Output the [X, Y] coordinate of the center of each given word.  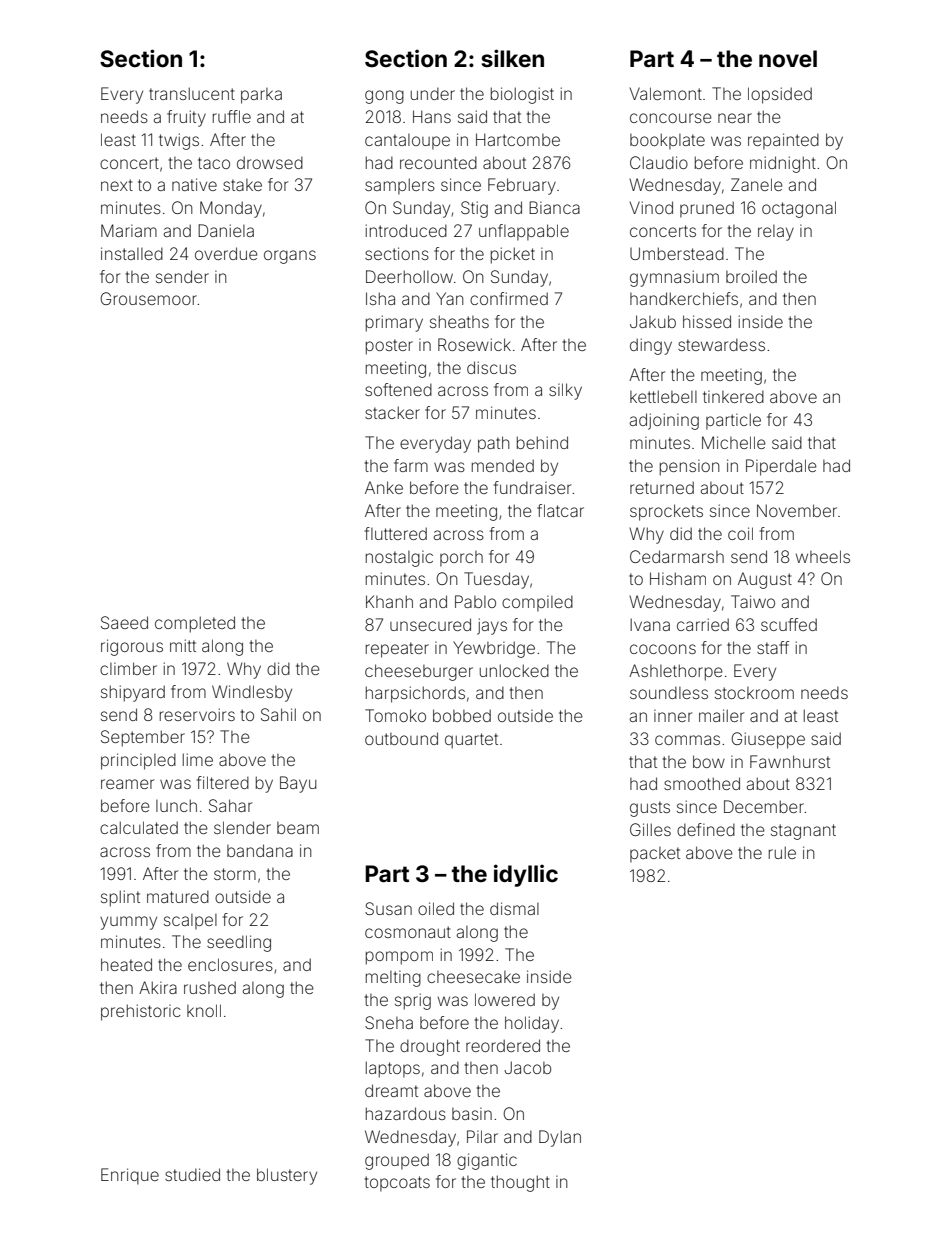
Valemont [666, 93]
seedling [239, 943]
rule [782, 852]
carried [703, 624]
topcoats [397, 1183]
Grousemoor [148, 298]
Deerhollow [409, 276]
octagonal [799, 209]
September [143, 738]
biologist [522, 95]
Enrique [130, 1176]
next [117, 185]
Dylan [560, 1138]
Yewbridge [494, 649]
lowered [505, 999]
